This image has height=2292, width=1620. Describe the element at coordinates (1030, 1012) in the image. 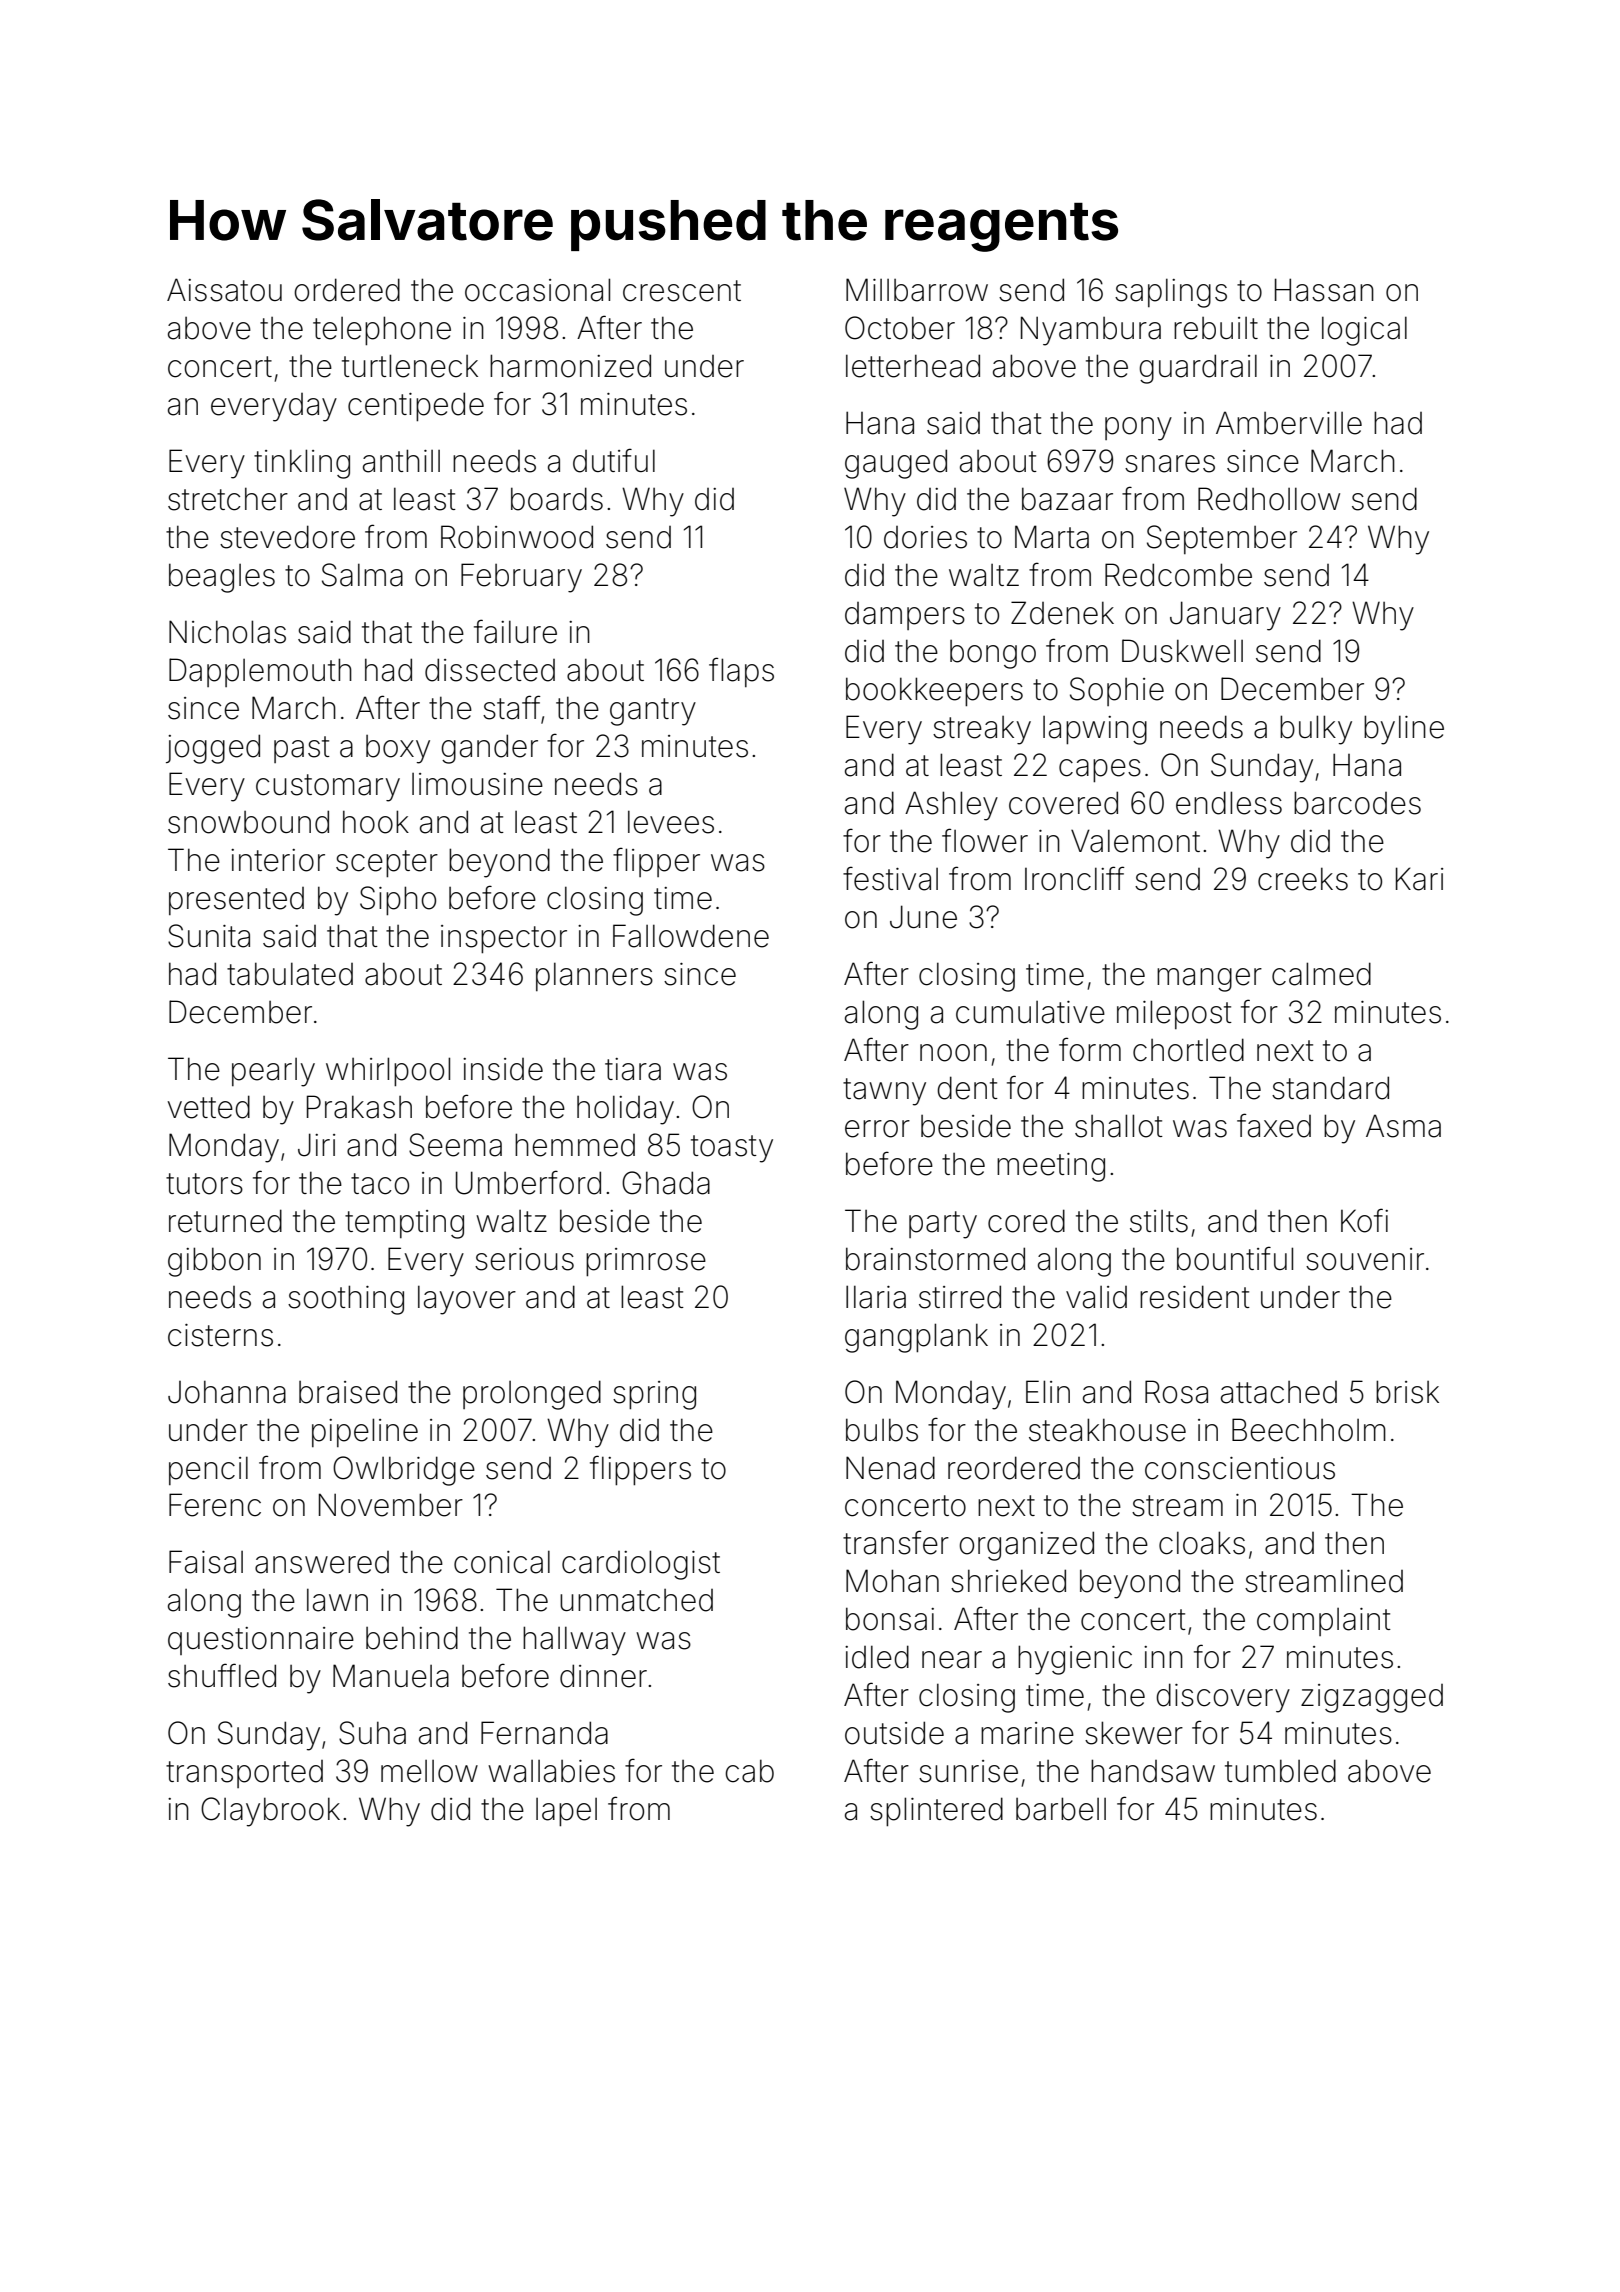

I see `cumulative` at that location.
